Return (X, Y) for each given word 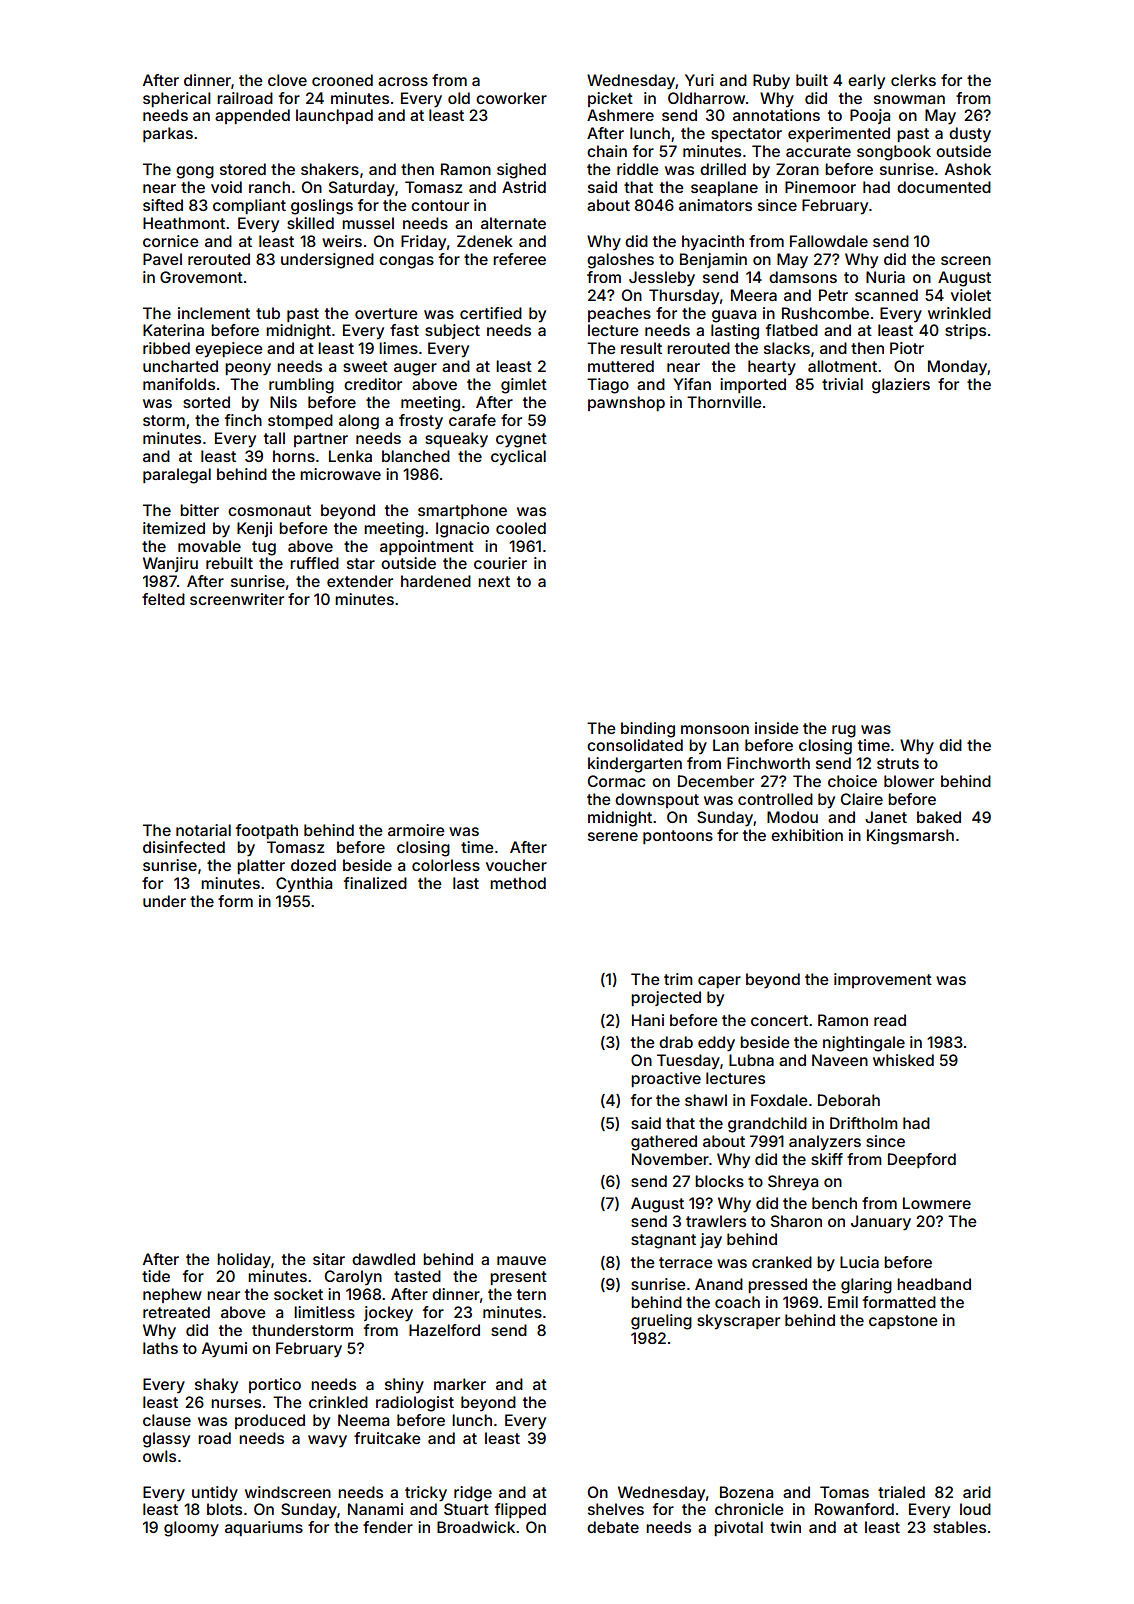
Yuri (699, 80)
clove (287, 80)
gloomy (191, 1529)
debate (613, 1527)
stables (959, 1527)
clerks (913, 80)
